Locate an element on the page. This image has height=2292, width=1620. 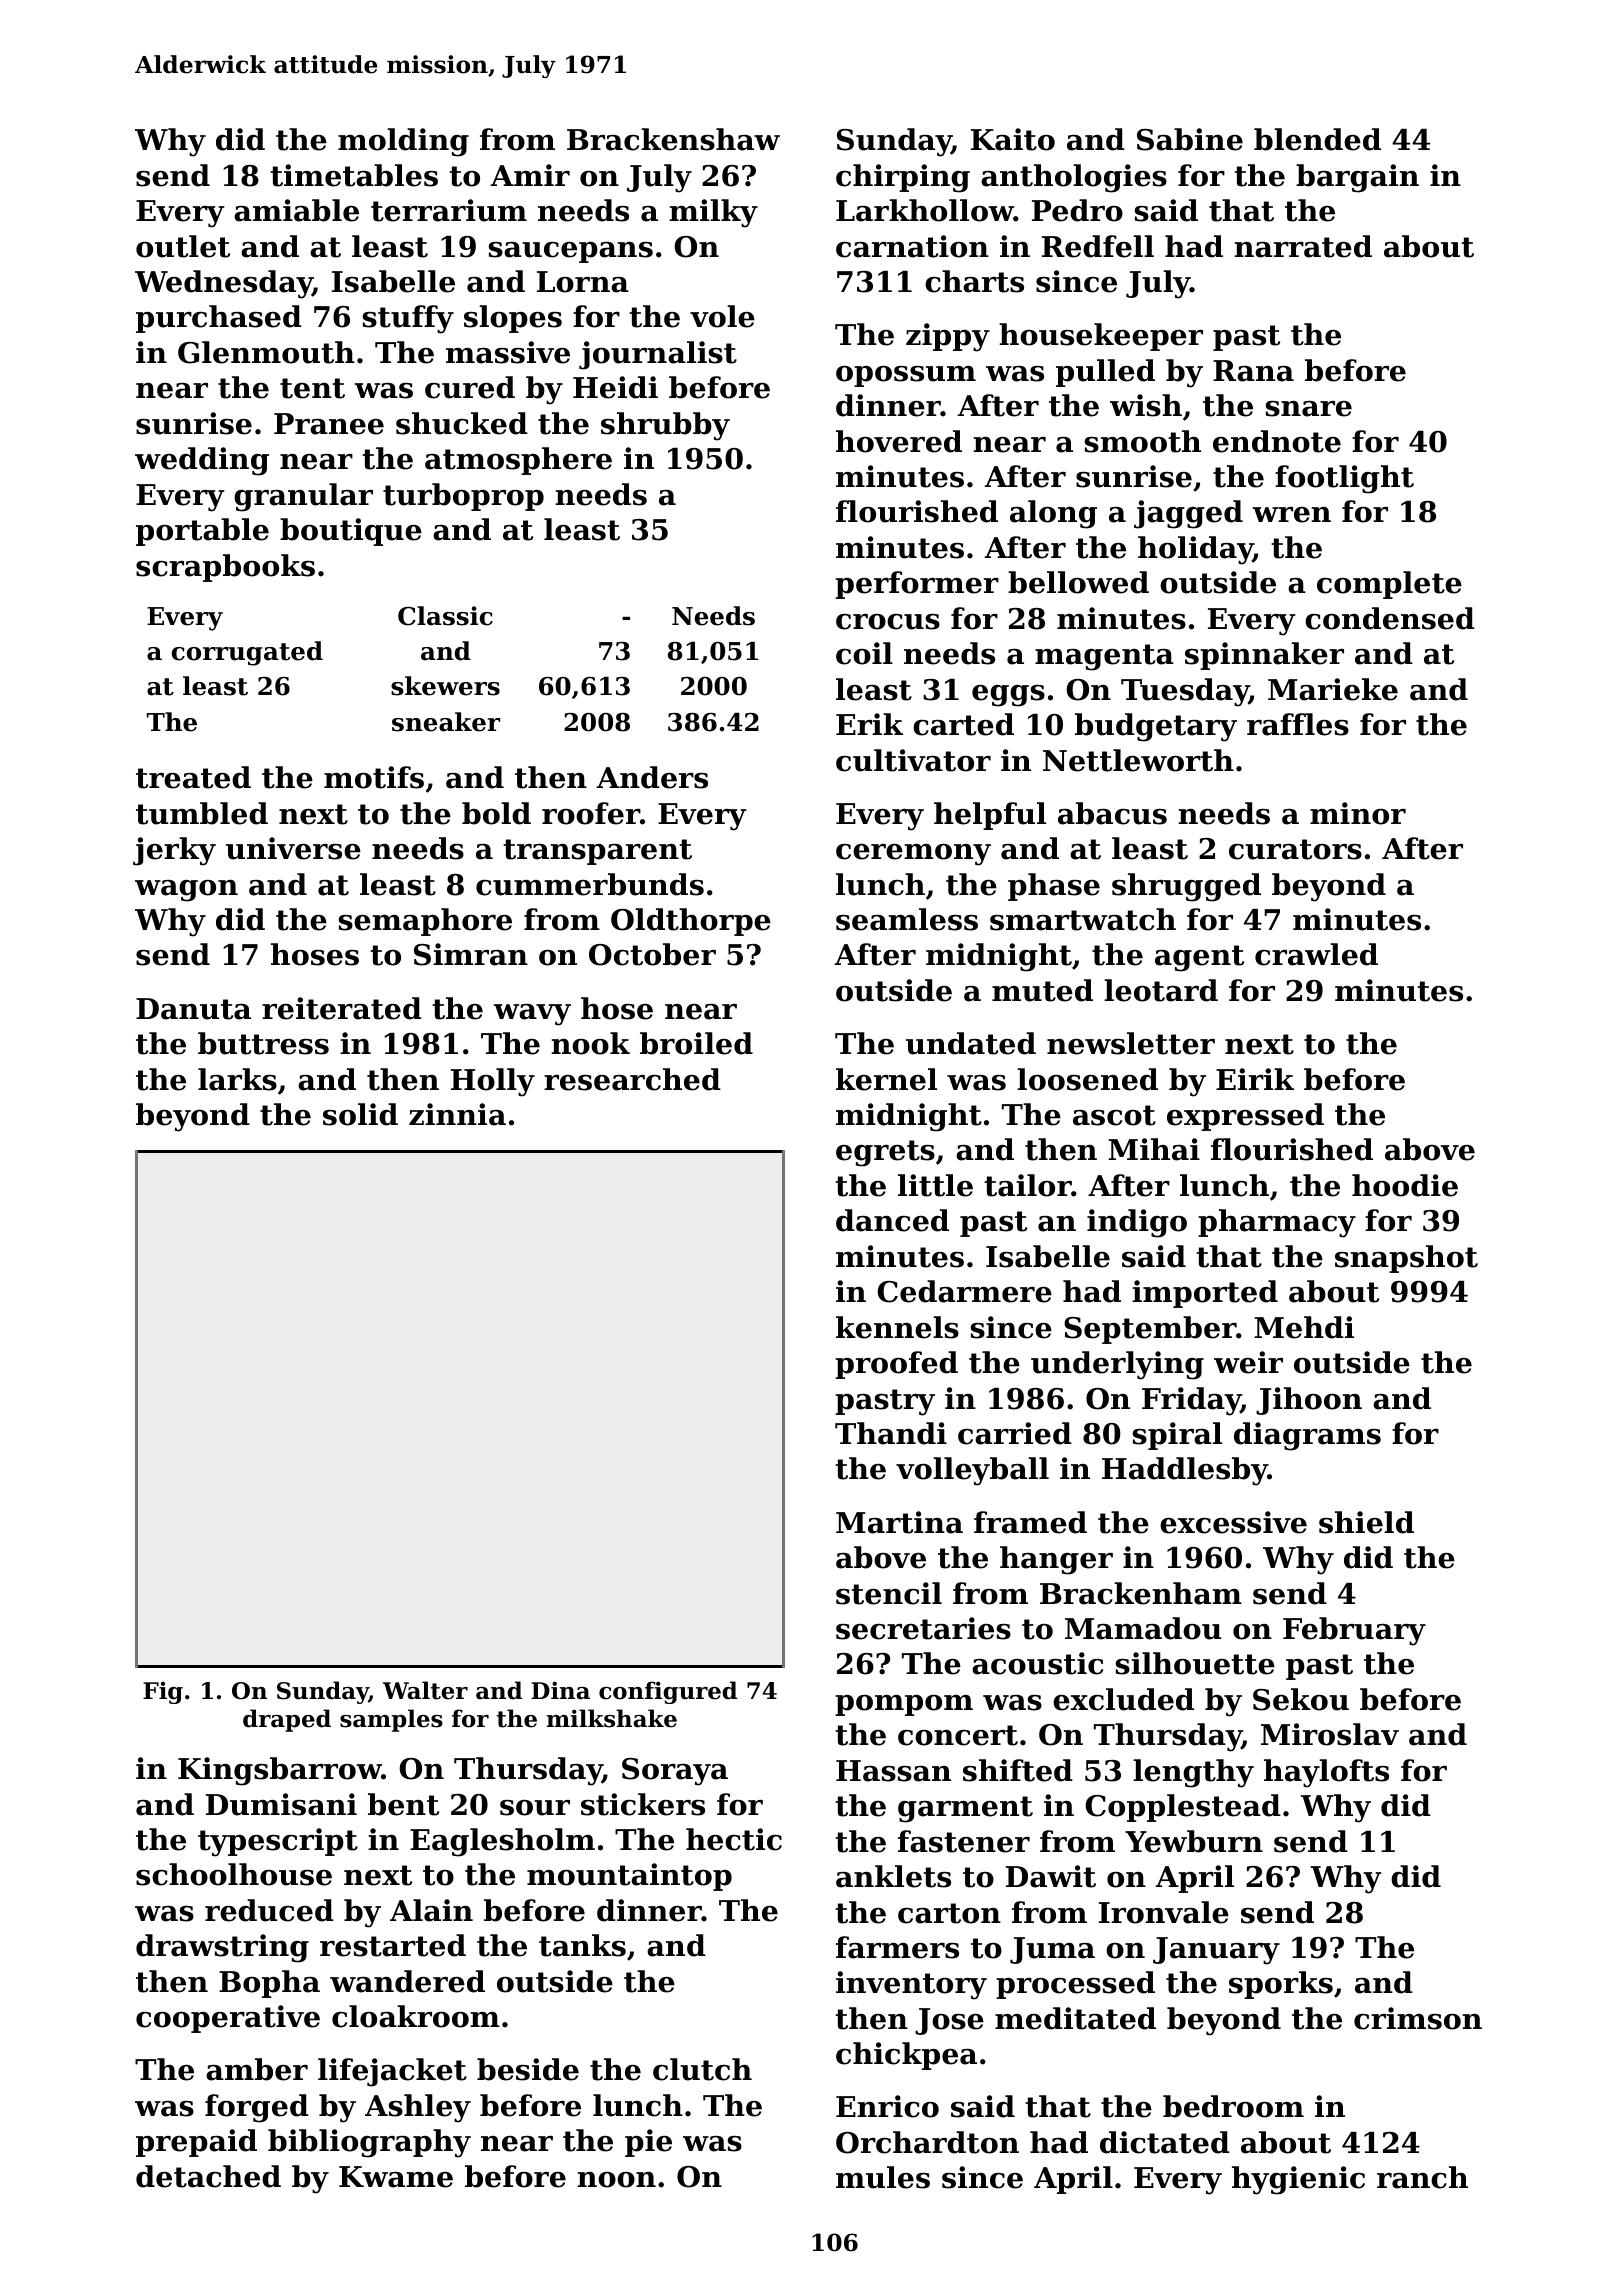
Orchardton is located at coordinates (927, 2142).
